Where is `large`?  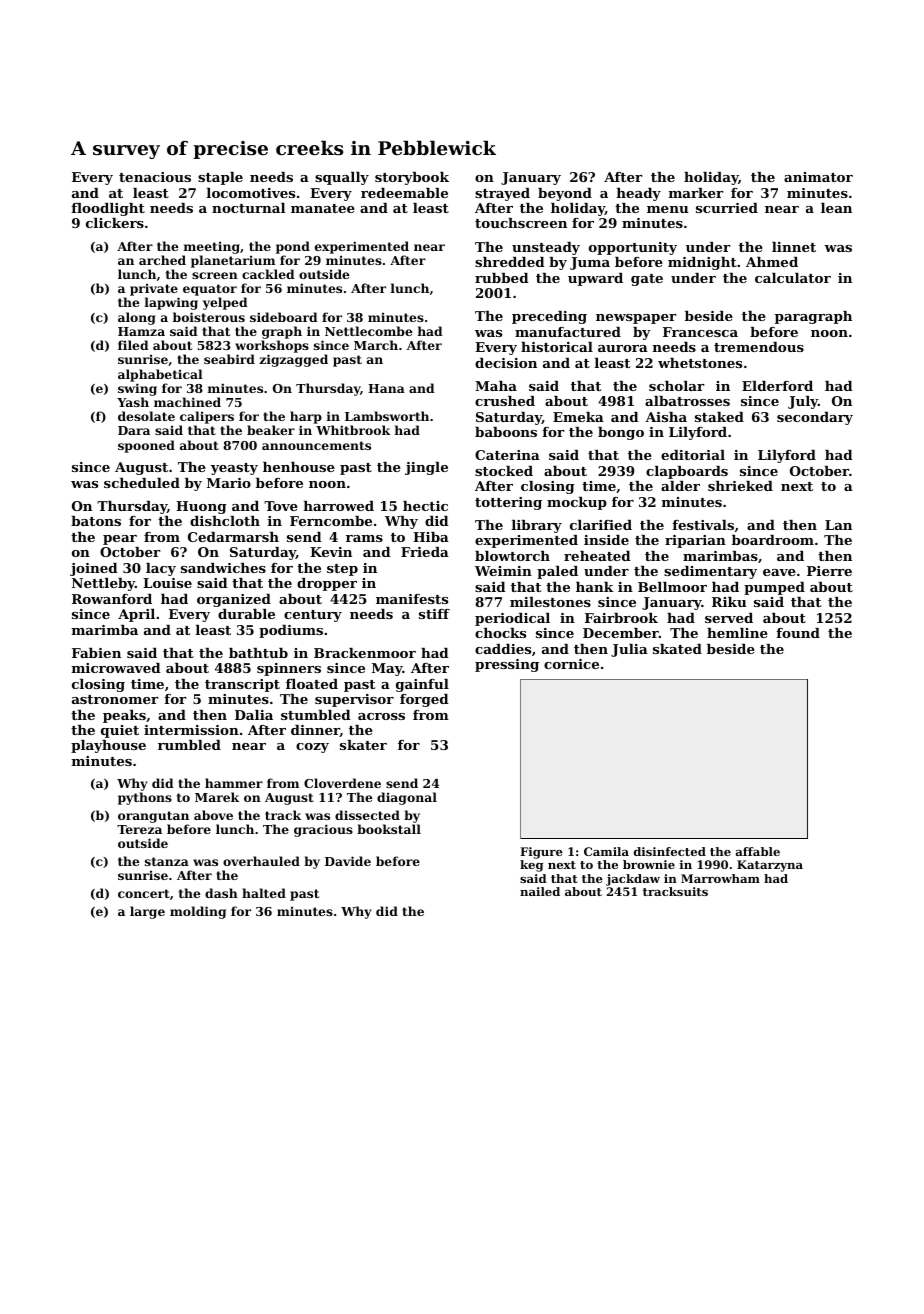
large is located at coordinates (147, 912).
